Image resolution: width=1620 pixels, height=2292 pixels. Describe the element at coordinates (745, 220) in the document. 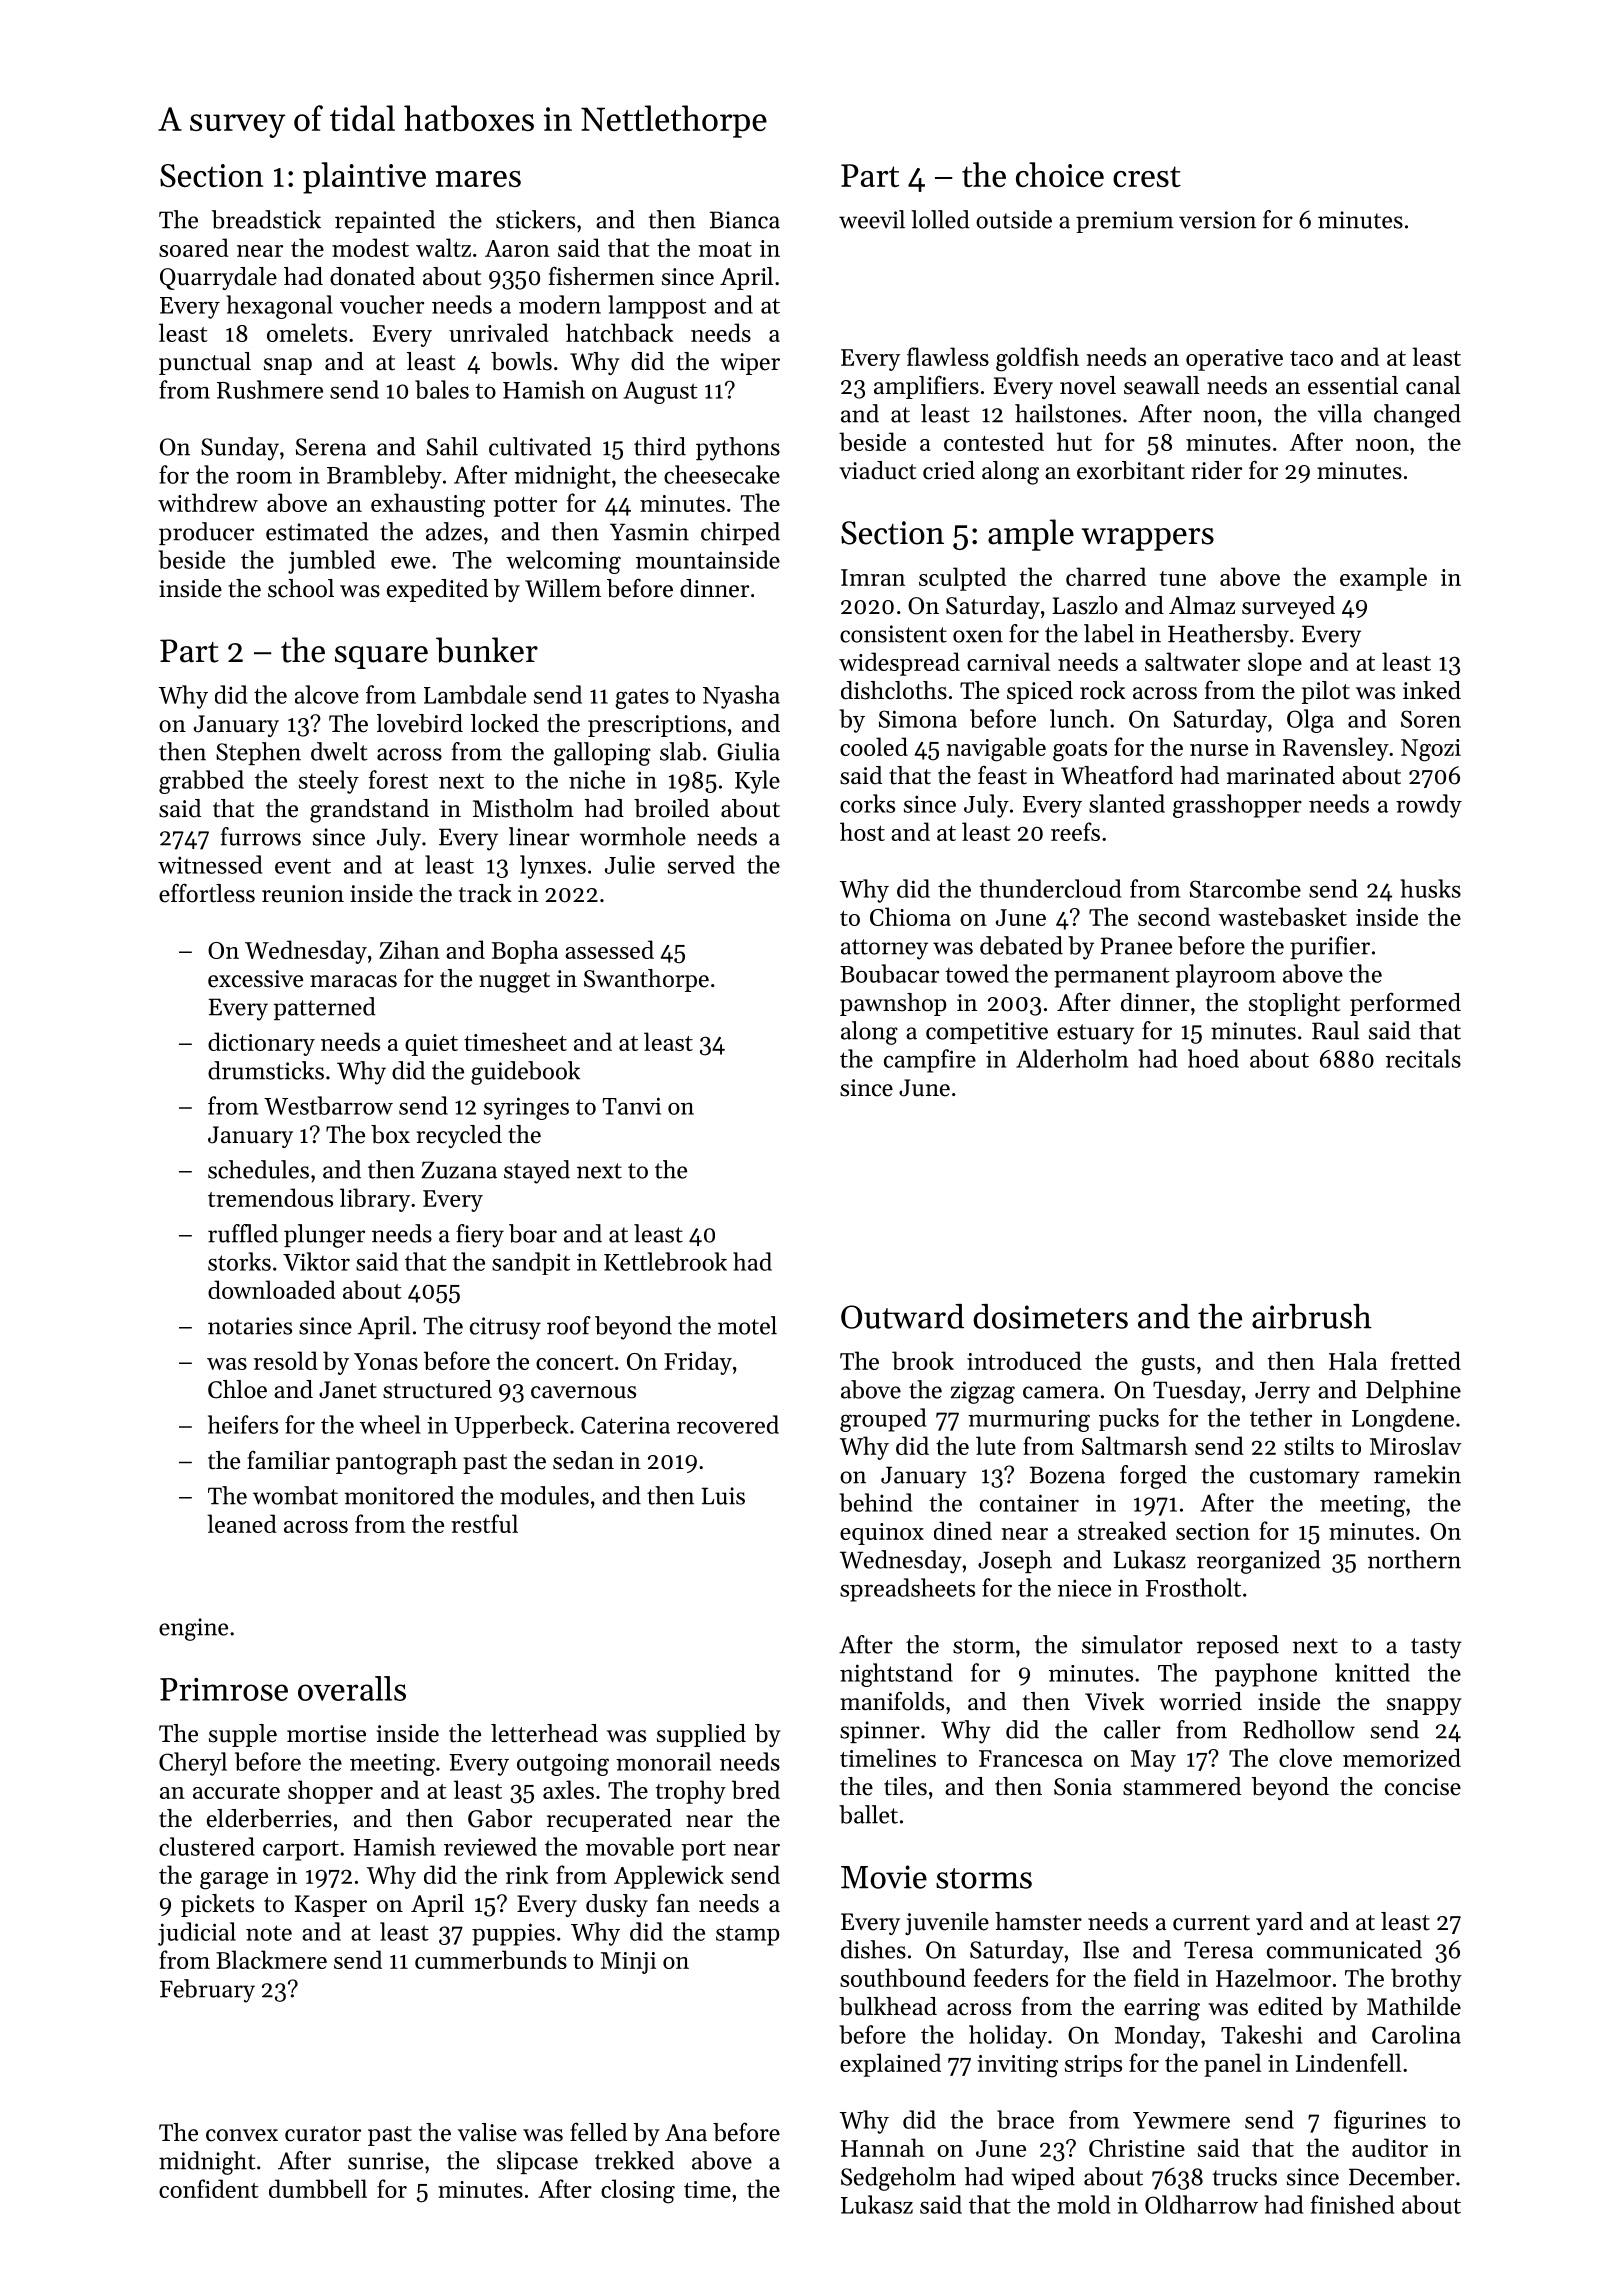

I see `Bianca` at that location.
